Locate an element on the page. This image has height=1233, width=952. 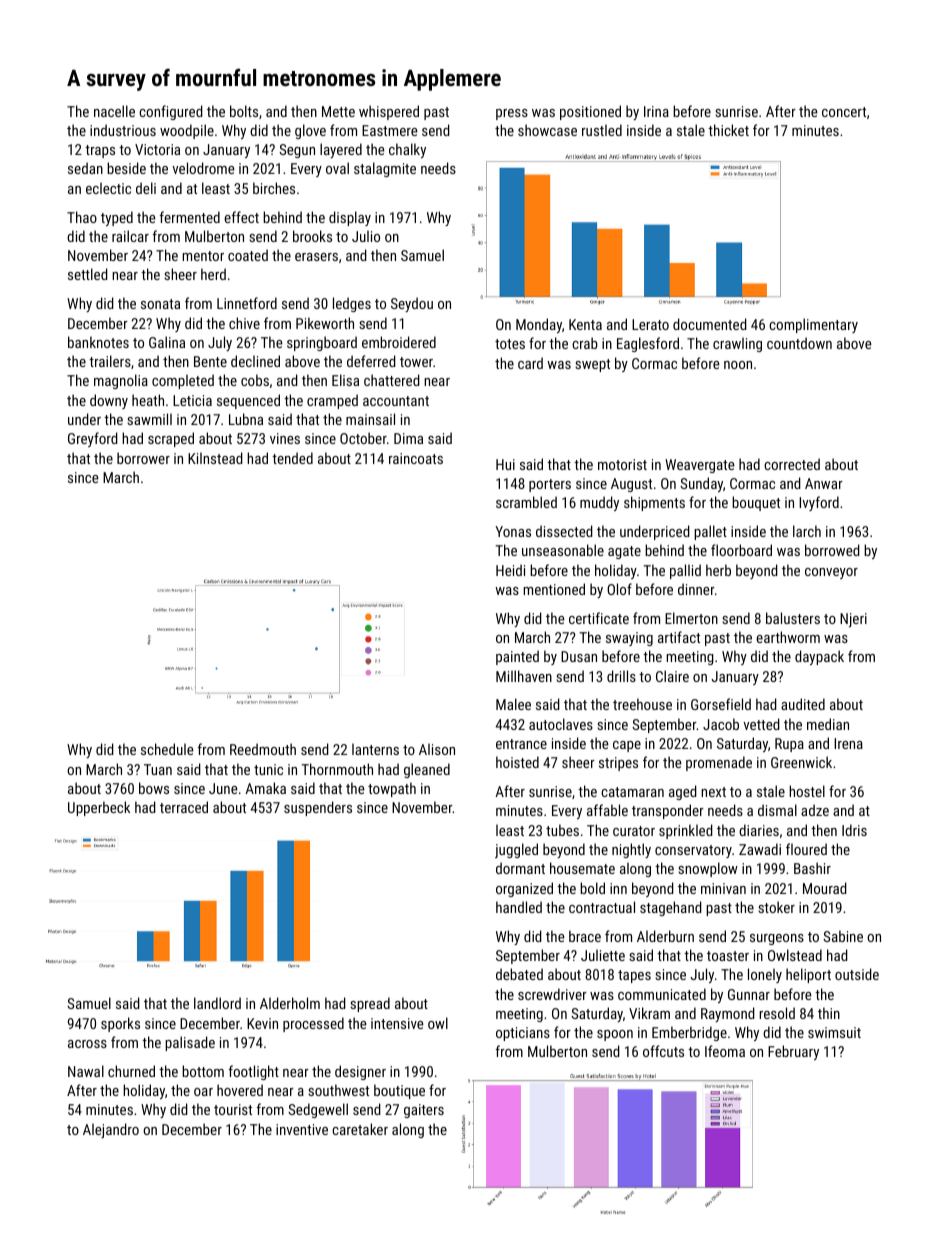
Eaglesford is located at coordinates (648, 344).
